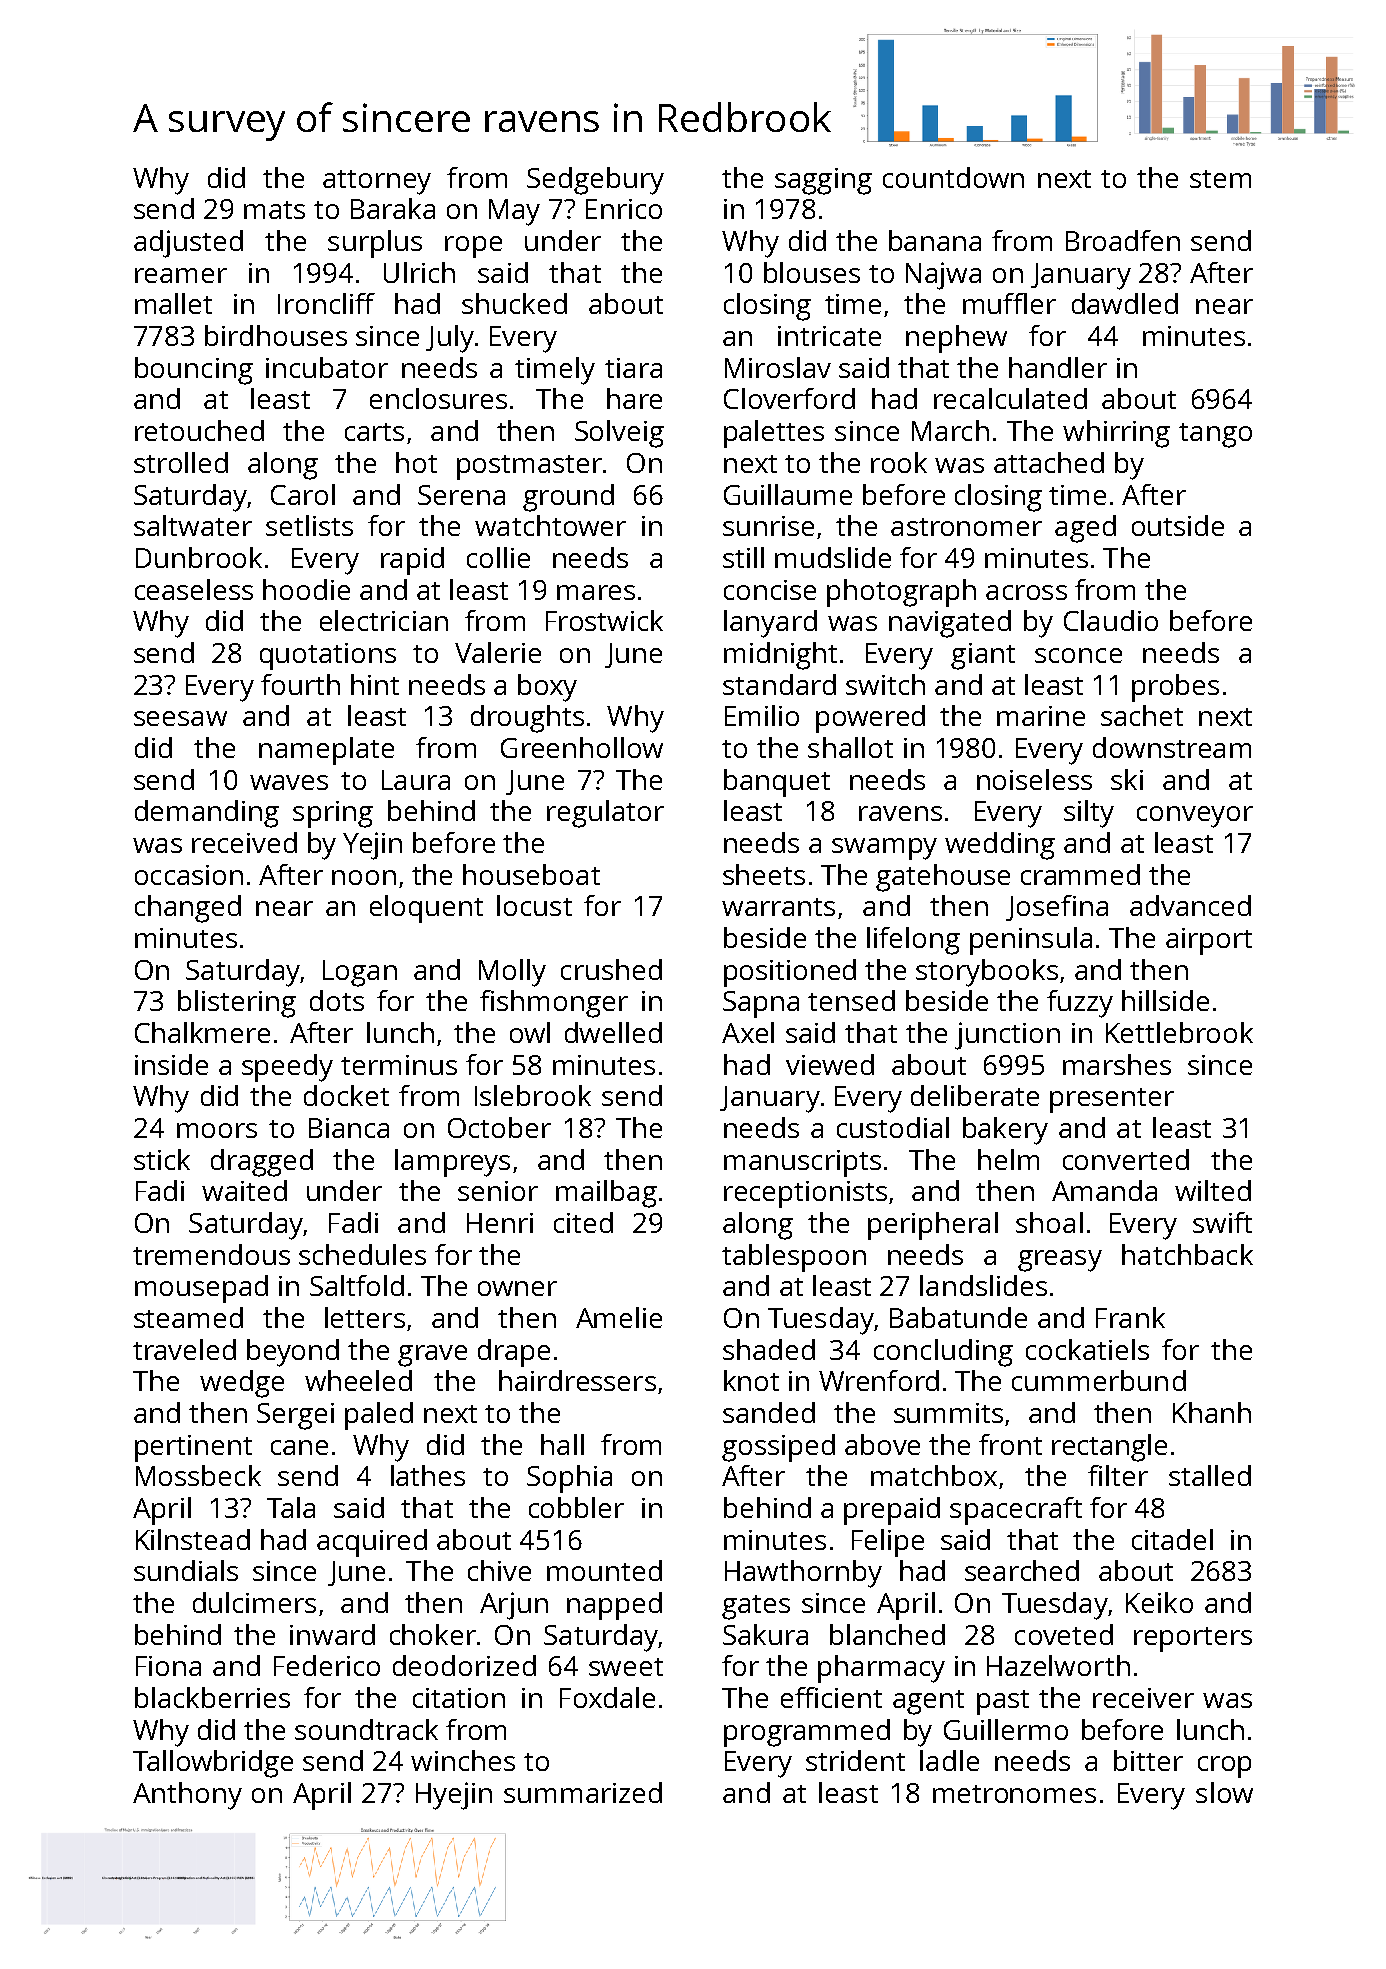 The height and width of the screenshot is (1969, 1386). I want to click on attorney, so click(377, 182).
